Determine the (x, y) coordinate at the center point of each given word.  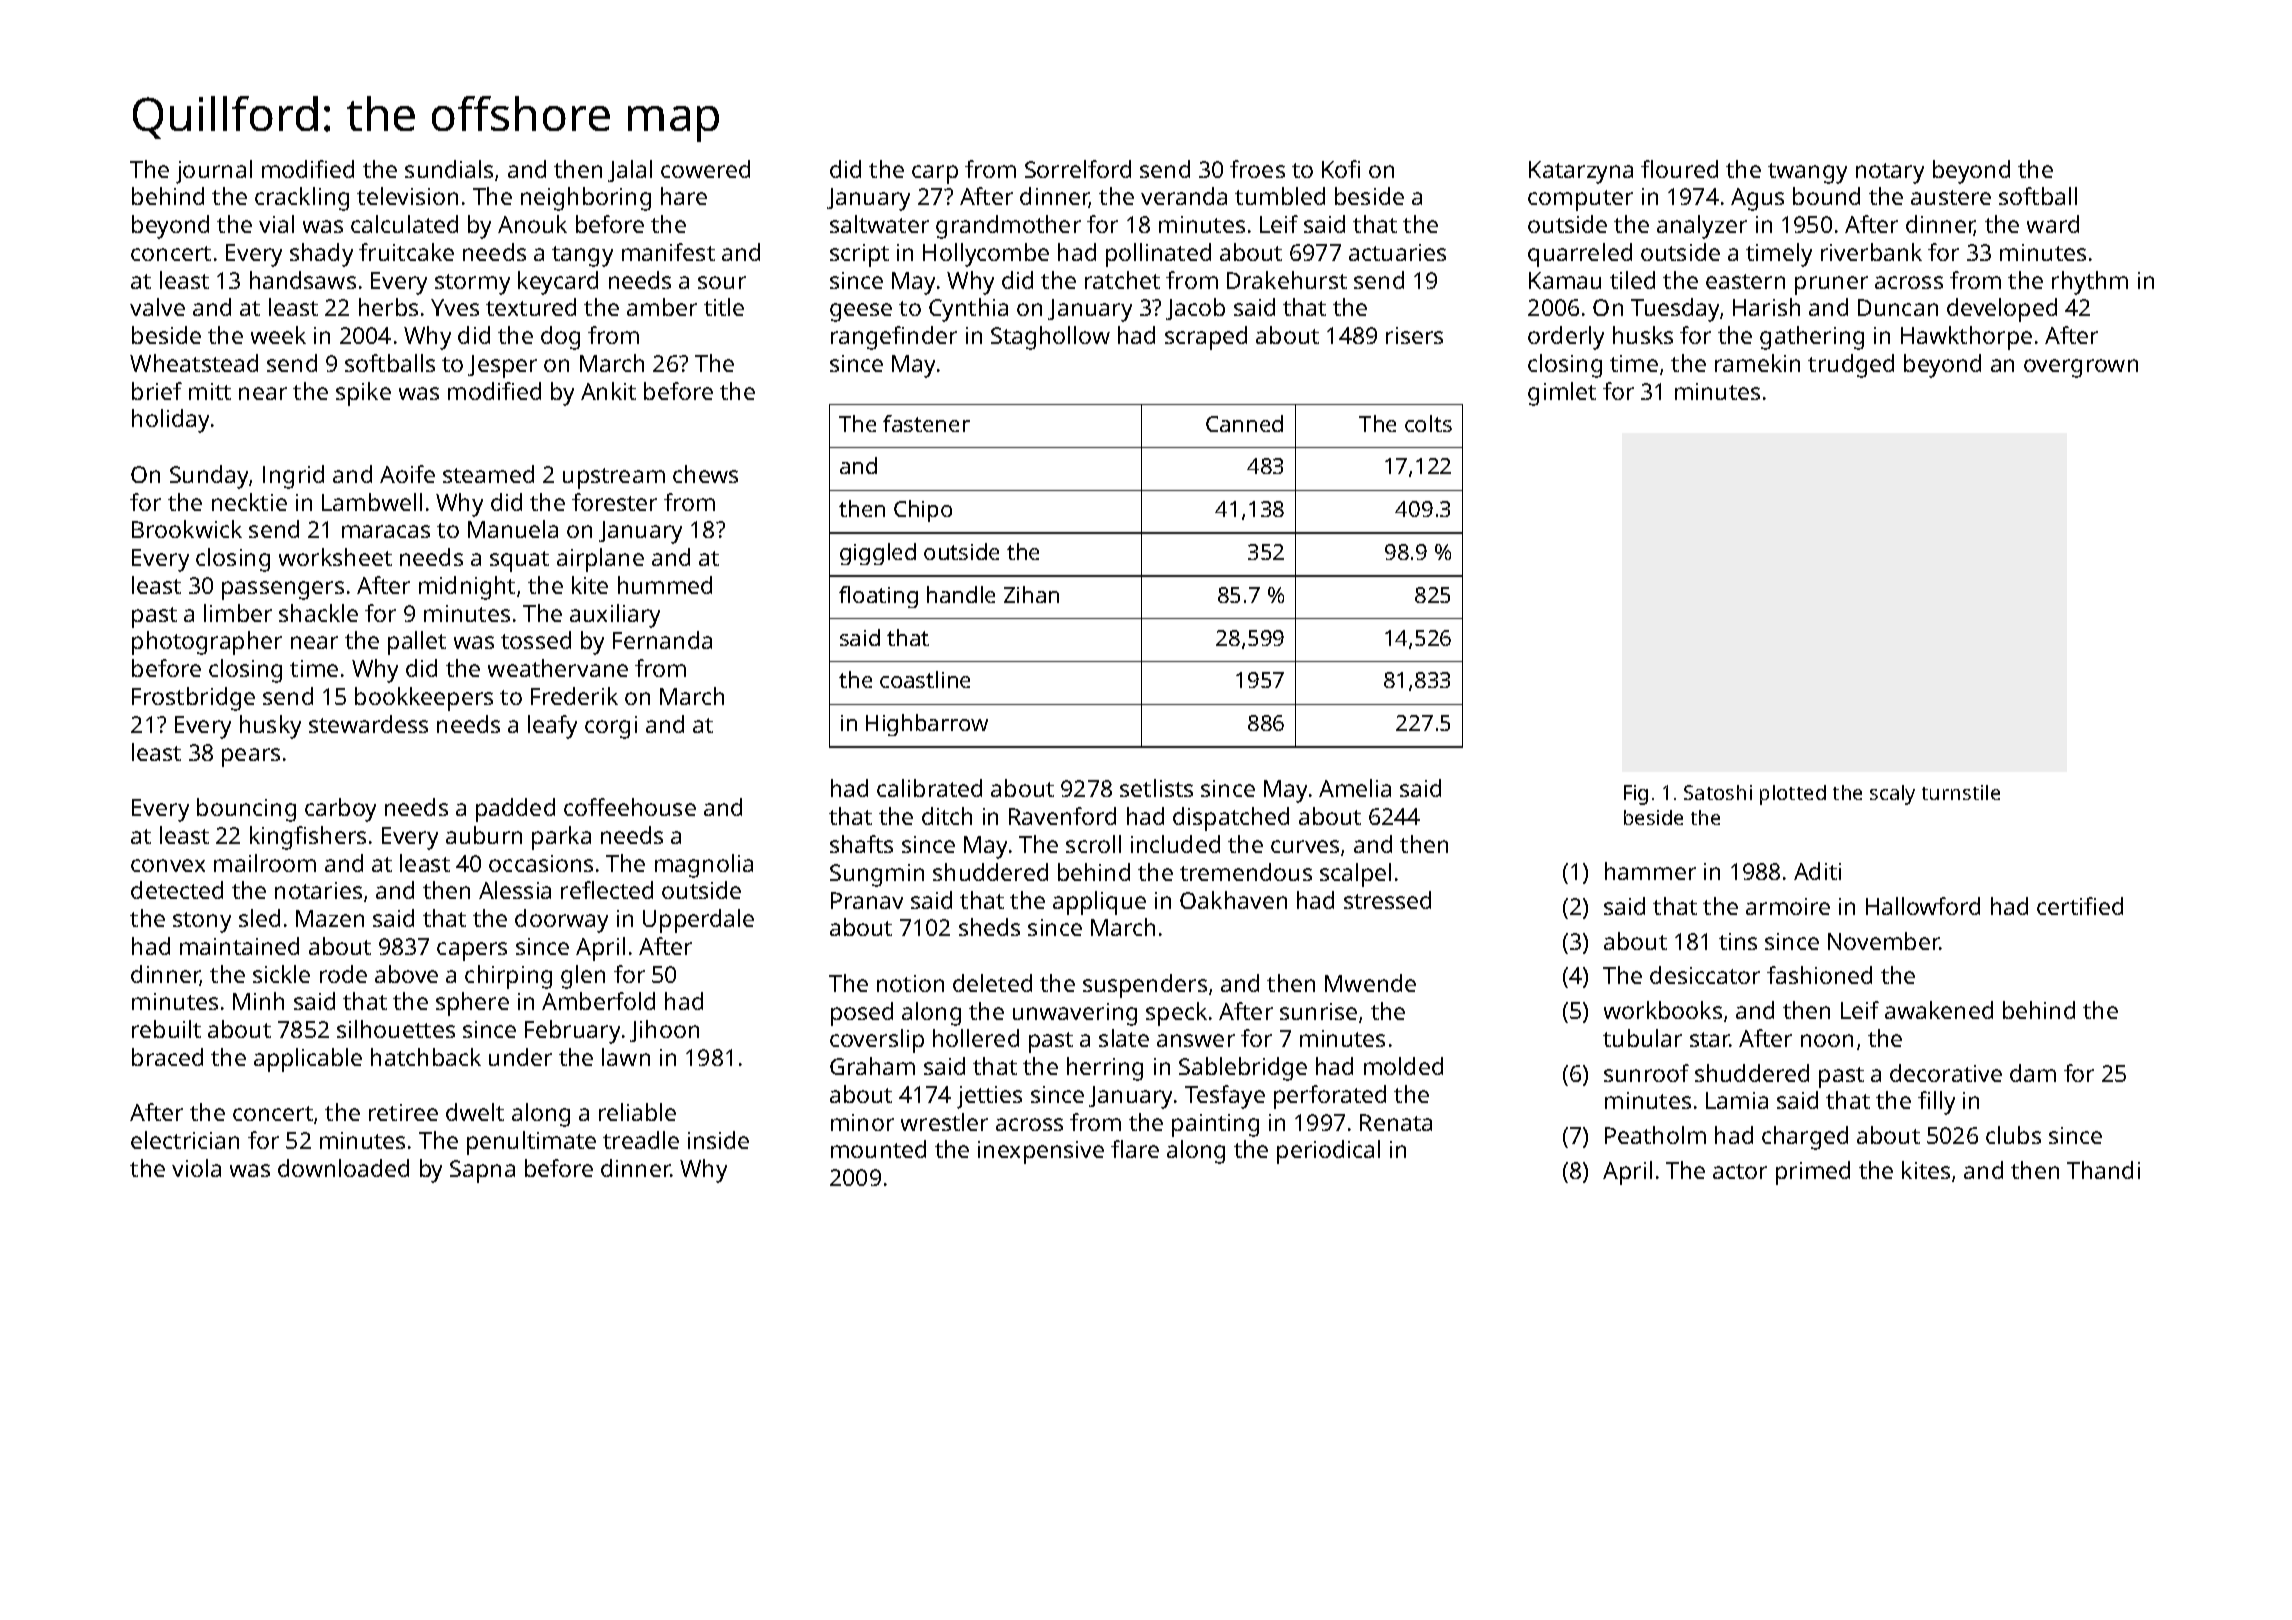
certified (2080, 906)
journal (214, 172)
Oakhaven (1233, 900)
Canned (1244, 423)
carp (935, 174)
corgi (611, 727)
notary (1890, 173)
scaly (1892, 795)
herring (1105, 1069)
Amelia (1355, 788)
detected (177, 890)
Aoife (407, 474)
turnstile (1961, 792)
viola (196, 1168)
